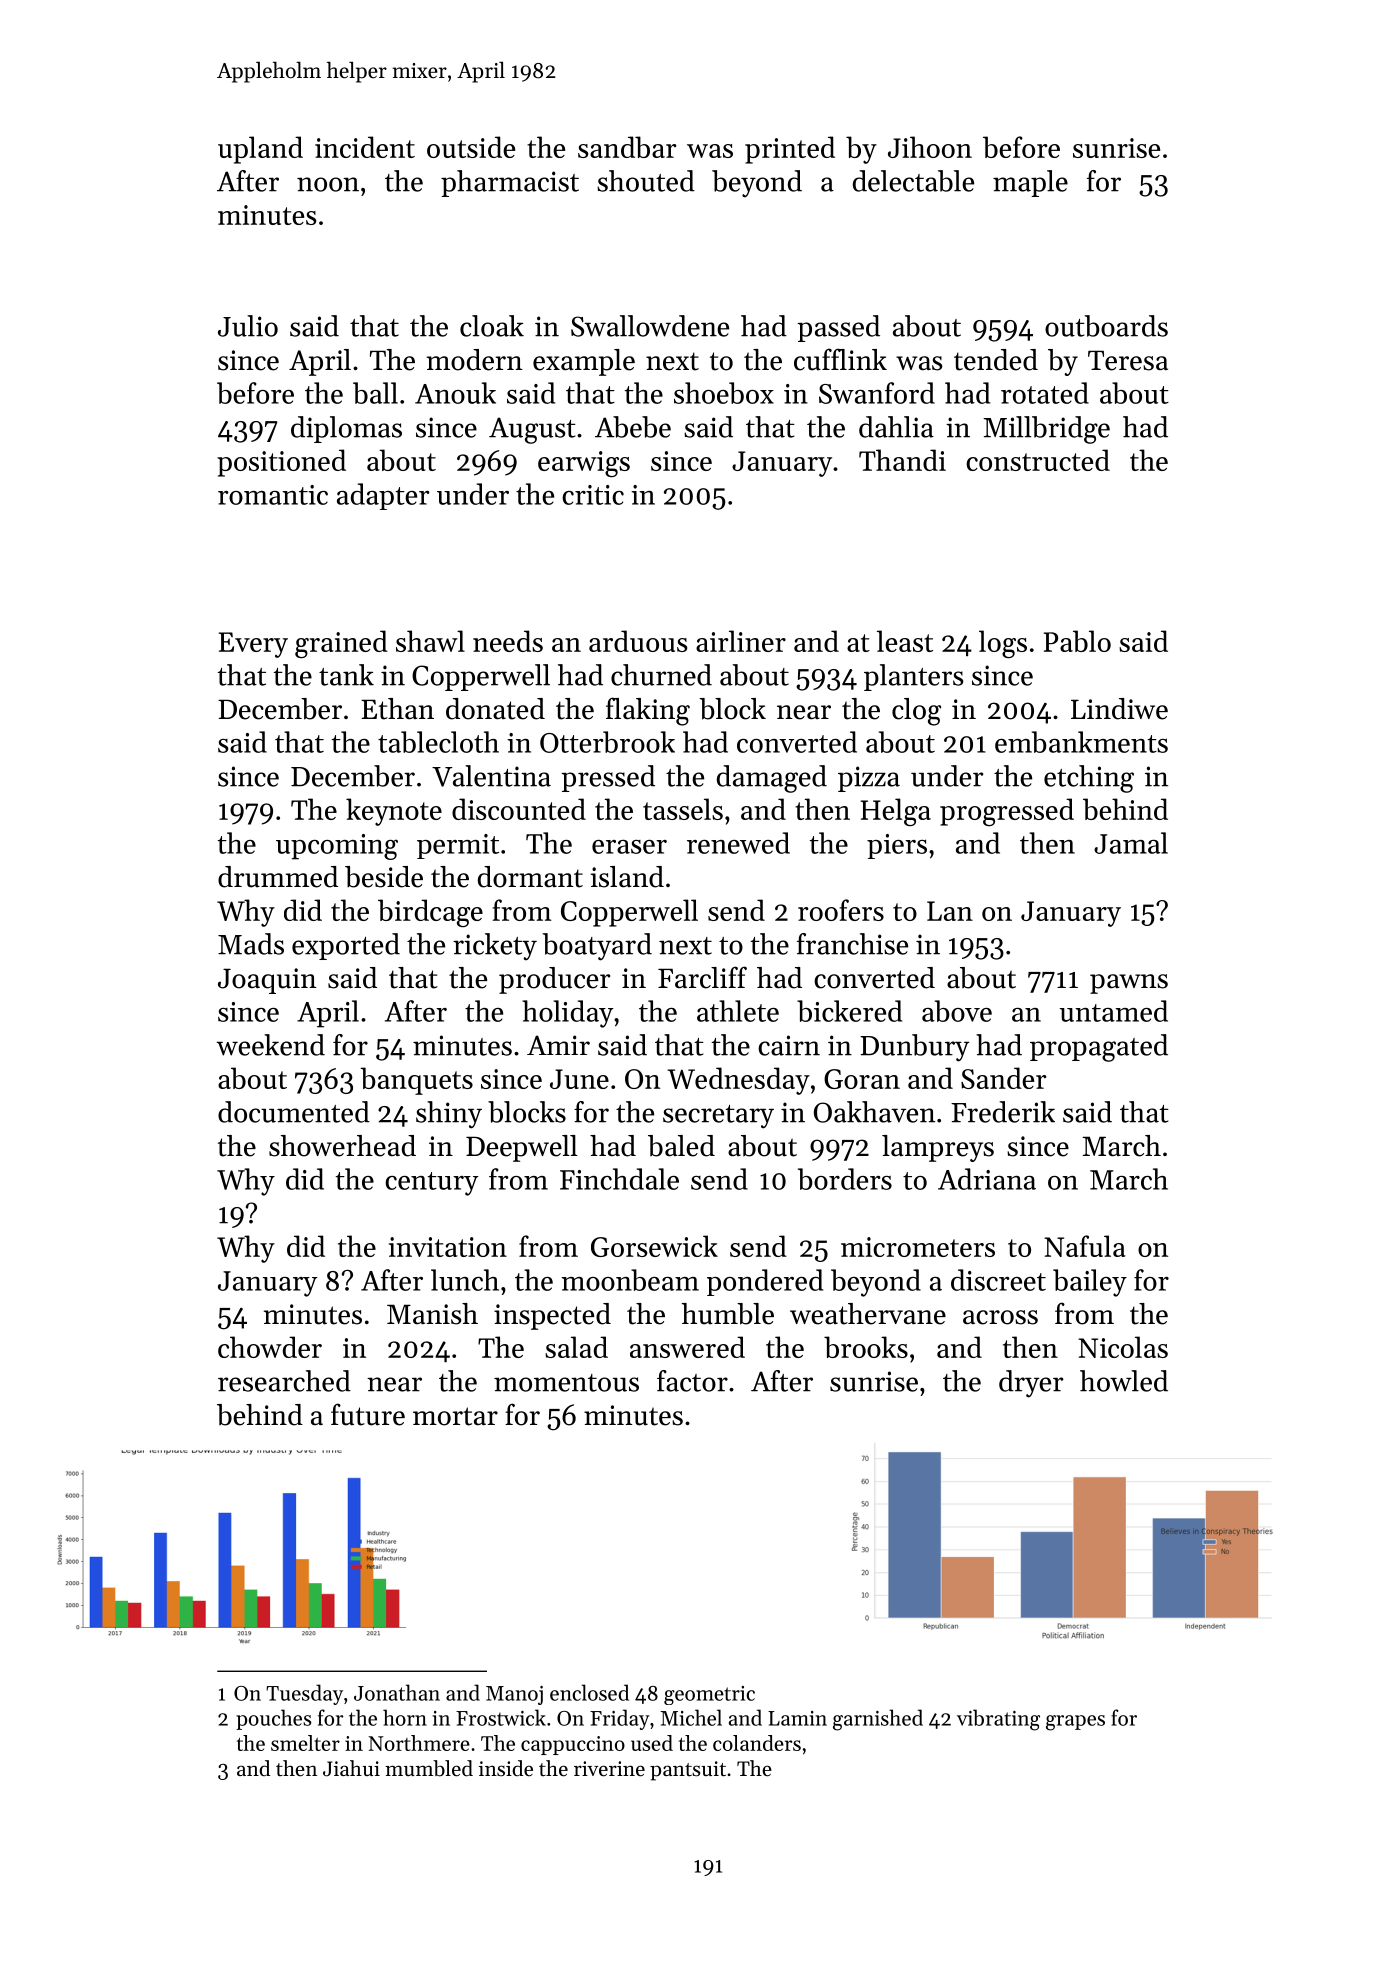 Image resolution: width=1386 pixels, height=1969 pixels. I want to click on tended, so click(996, 360).
